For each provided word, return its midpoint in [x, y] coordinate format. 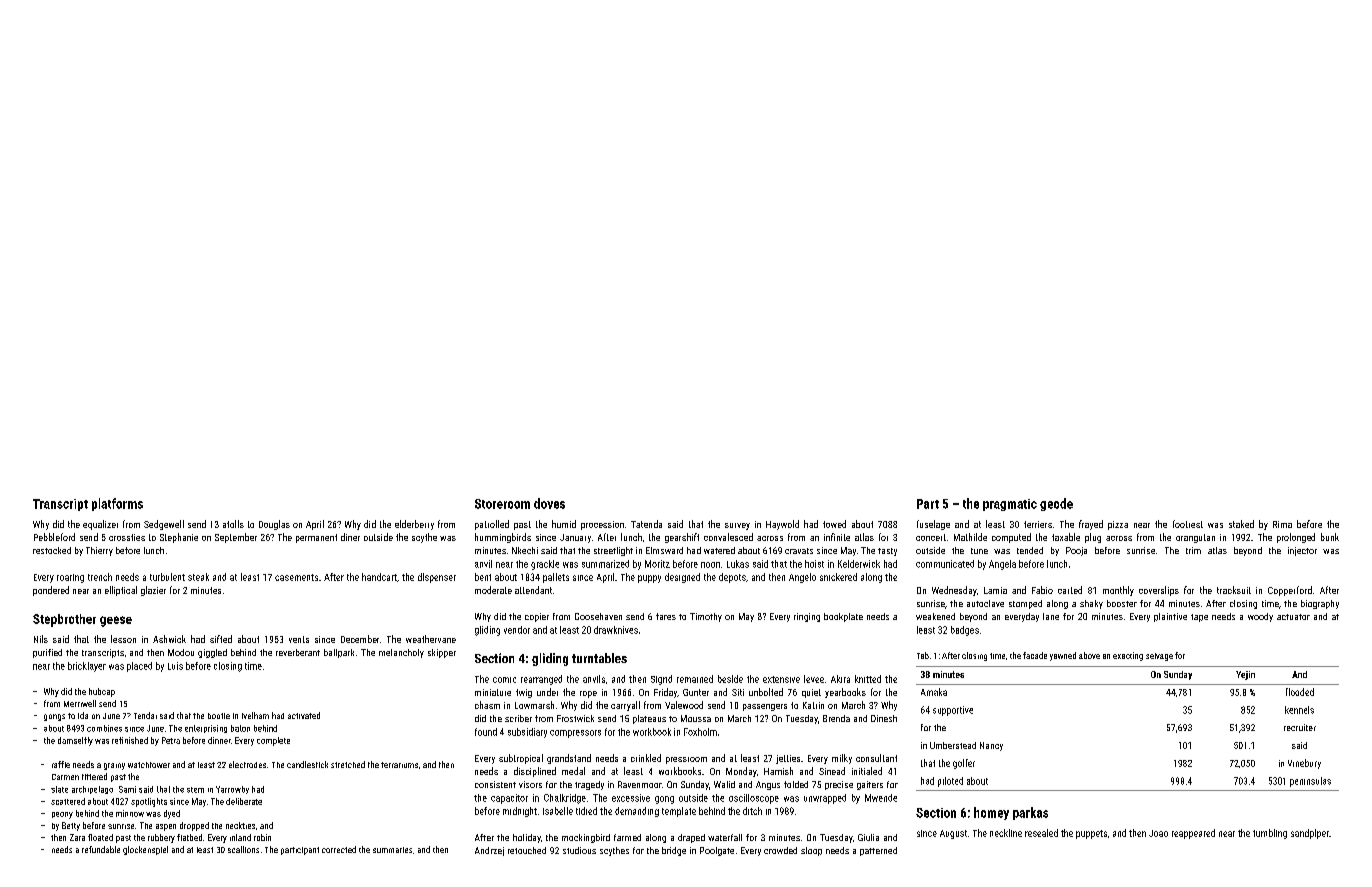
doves [549, 503]
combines [104, 728]
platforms [117, 504]
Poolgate [717, 851]
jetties [788, 759]
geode [1056, 504]
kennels [1299, 710]
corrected [339, 849]
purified [47, 653]
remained [695, 679]
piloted [950, 782]
